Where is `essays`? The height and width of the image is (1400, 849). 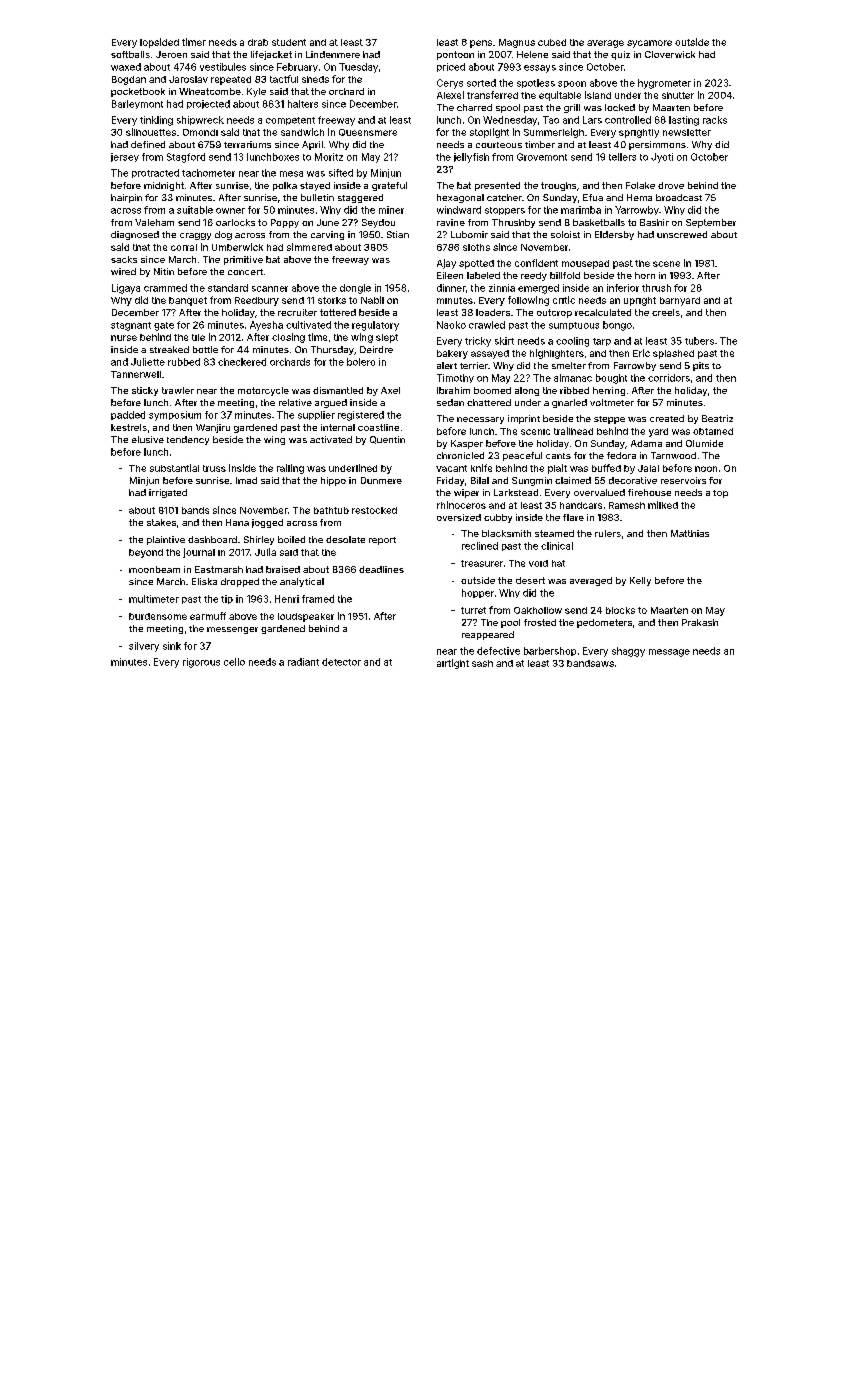 essays is located at coordinates (540, 69).
